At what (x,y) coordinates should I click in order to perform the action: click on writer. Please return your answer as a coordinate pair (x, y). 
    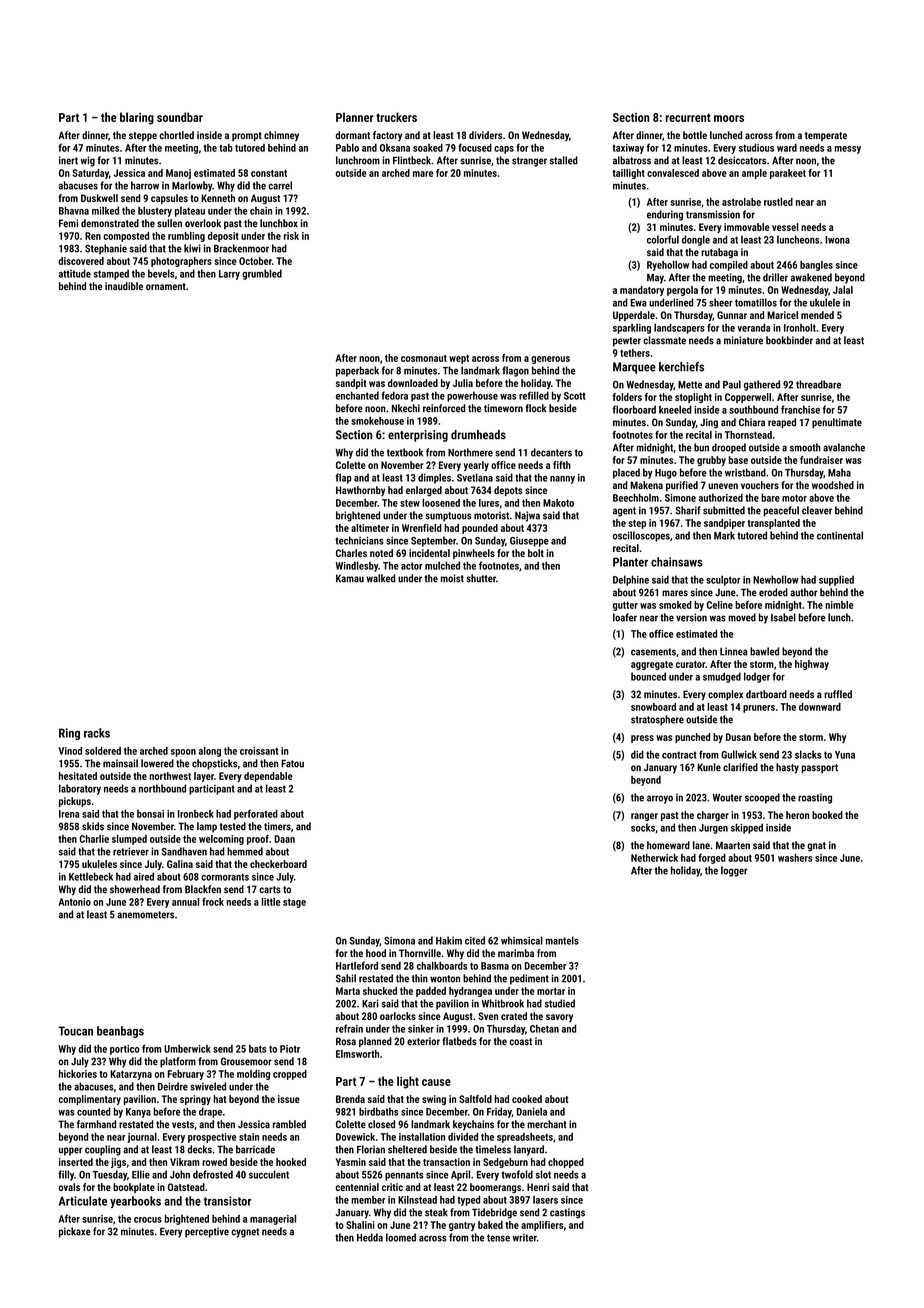
    Looking at the image, I should click on (525, 1237).
